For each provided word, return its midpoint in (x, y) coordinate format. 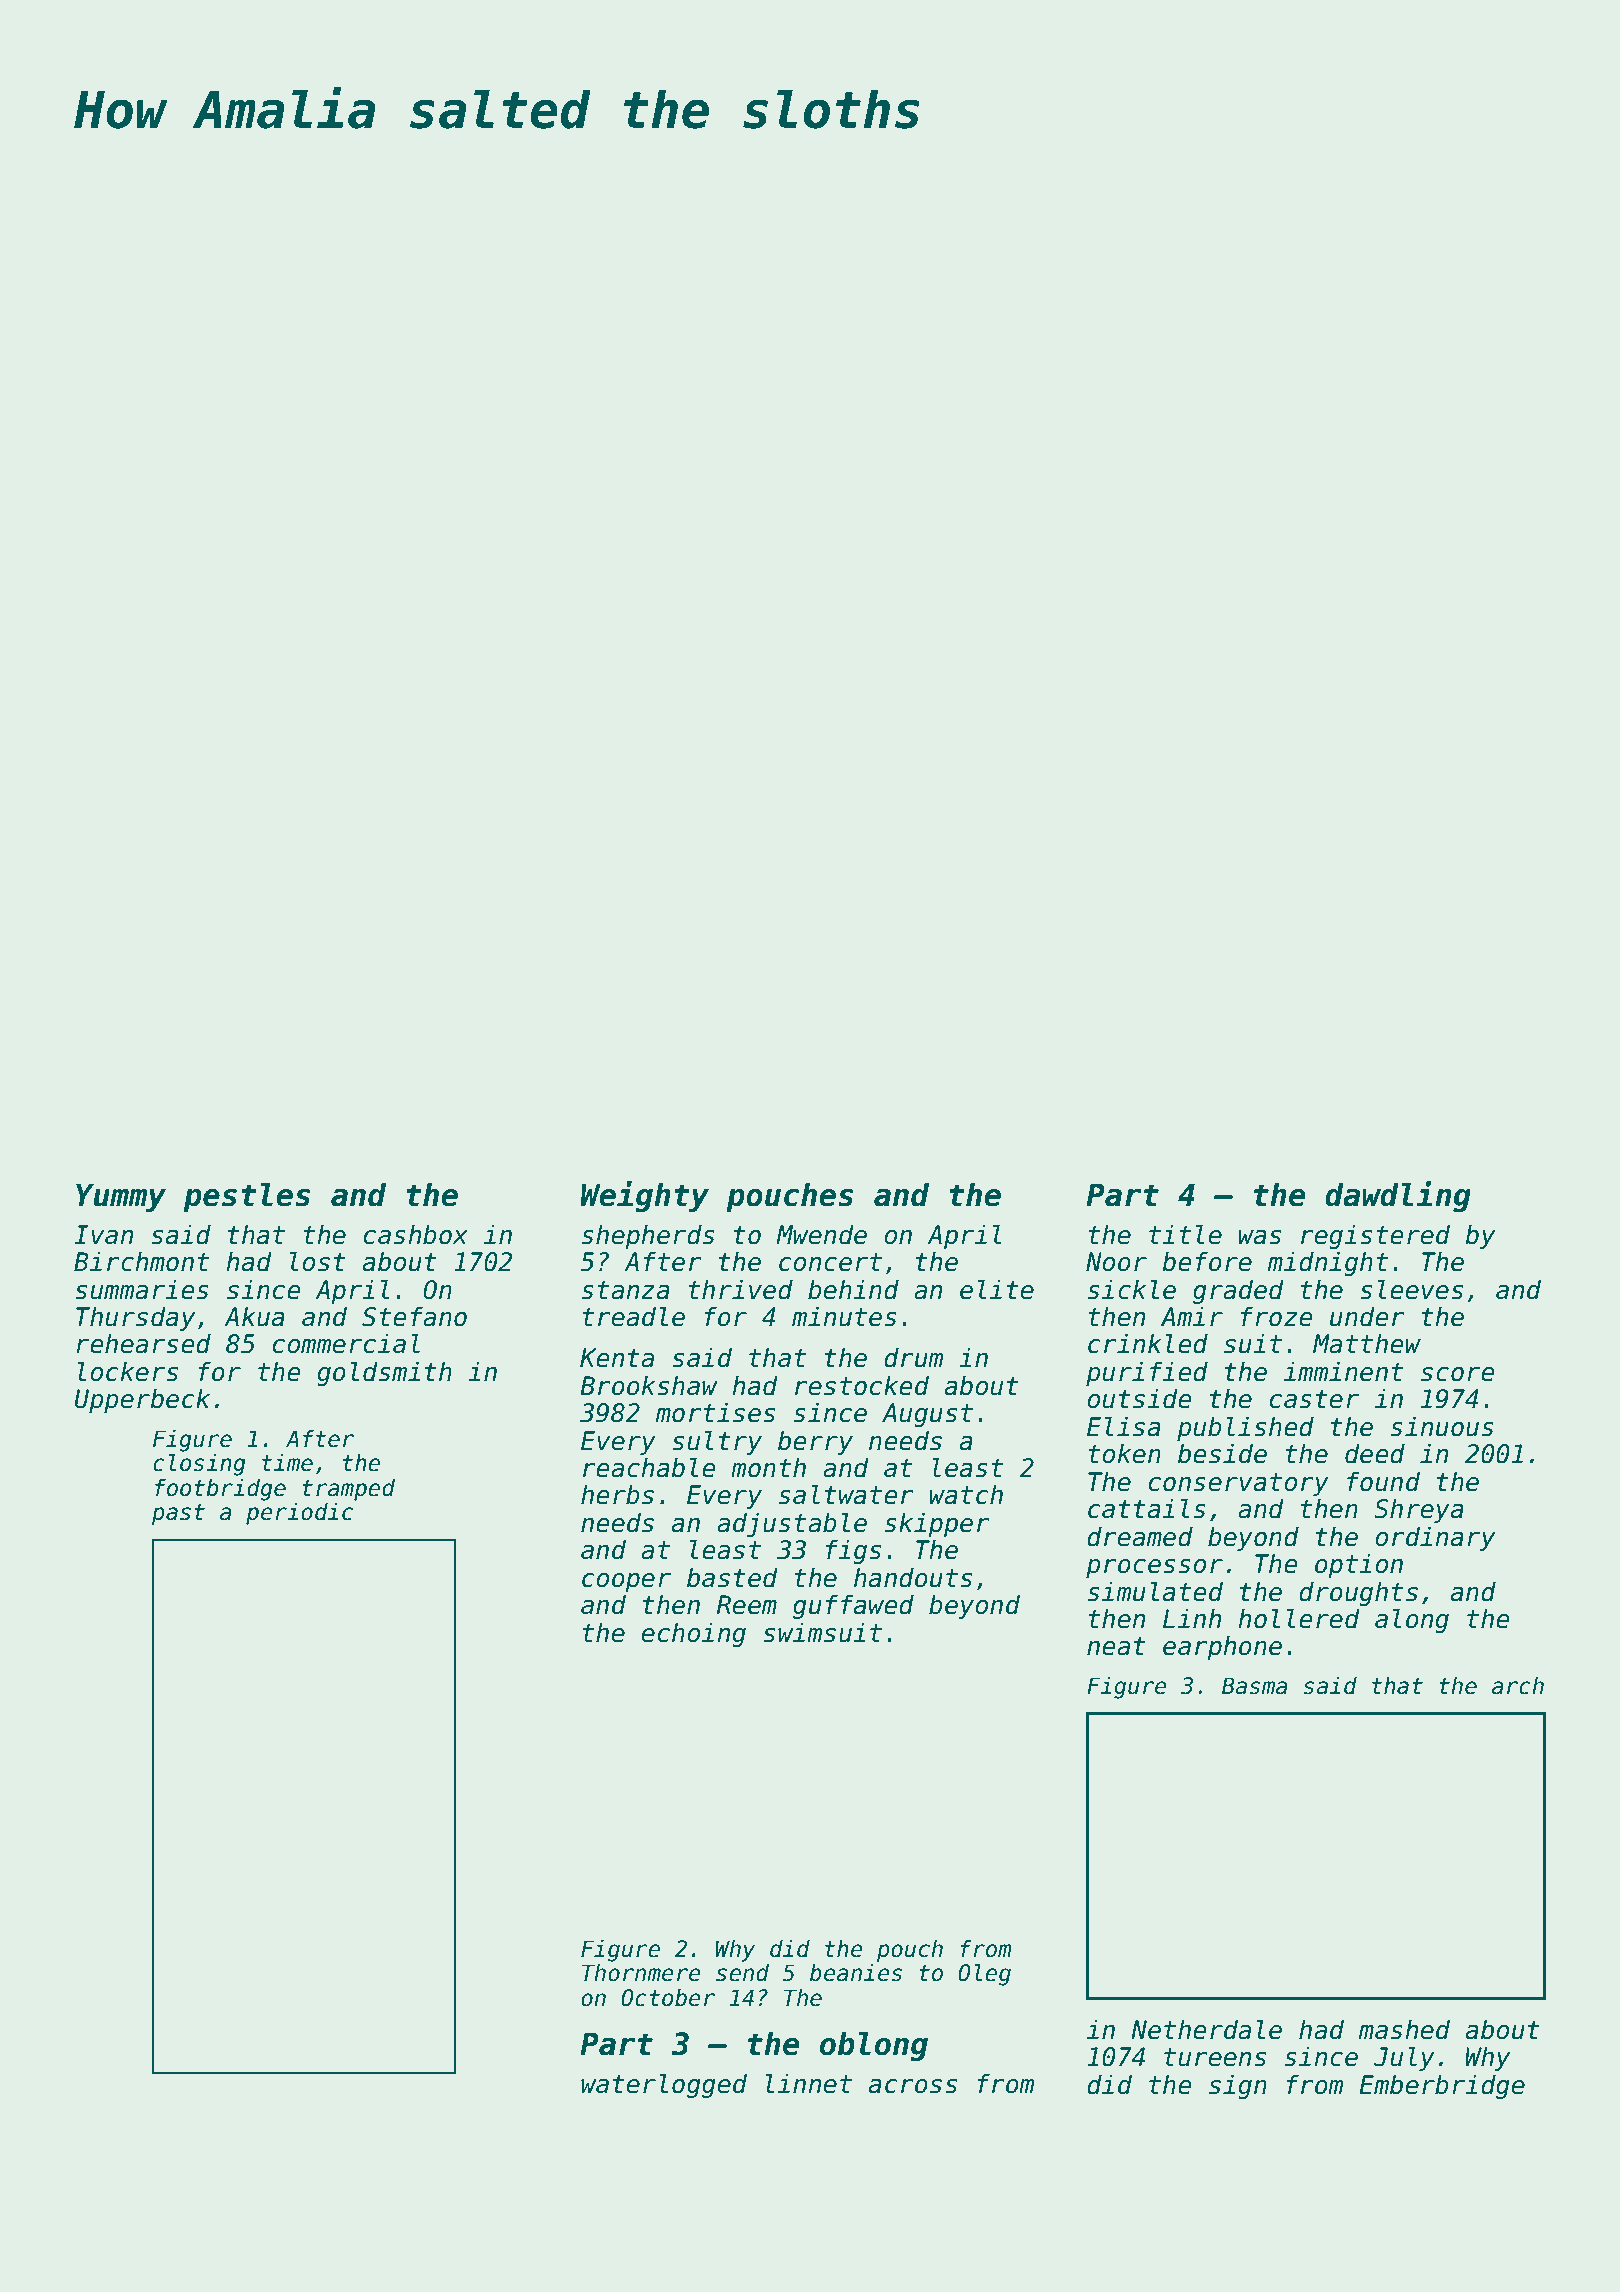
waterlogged (664, 2085)
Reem (747, 1605)
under (1367, 1316)
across (913, 2086)
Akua (254, 1316)
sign (1238, 2086)
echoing (694, 1634)
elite (997, 1289)
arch (1518, 1686)
